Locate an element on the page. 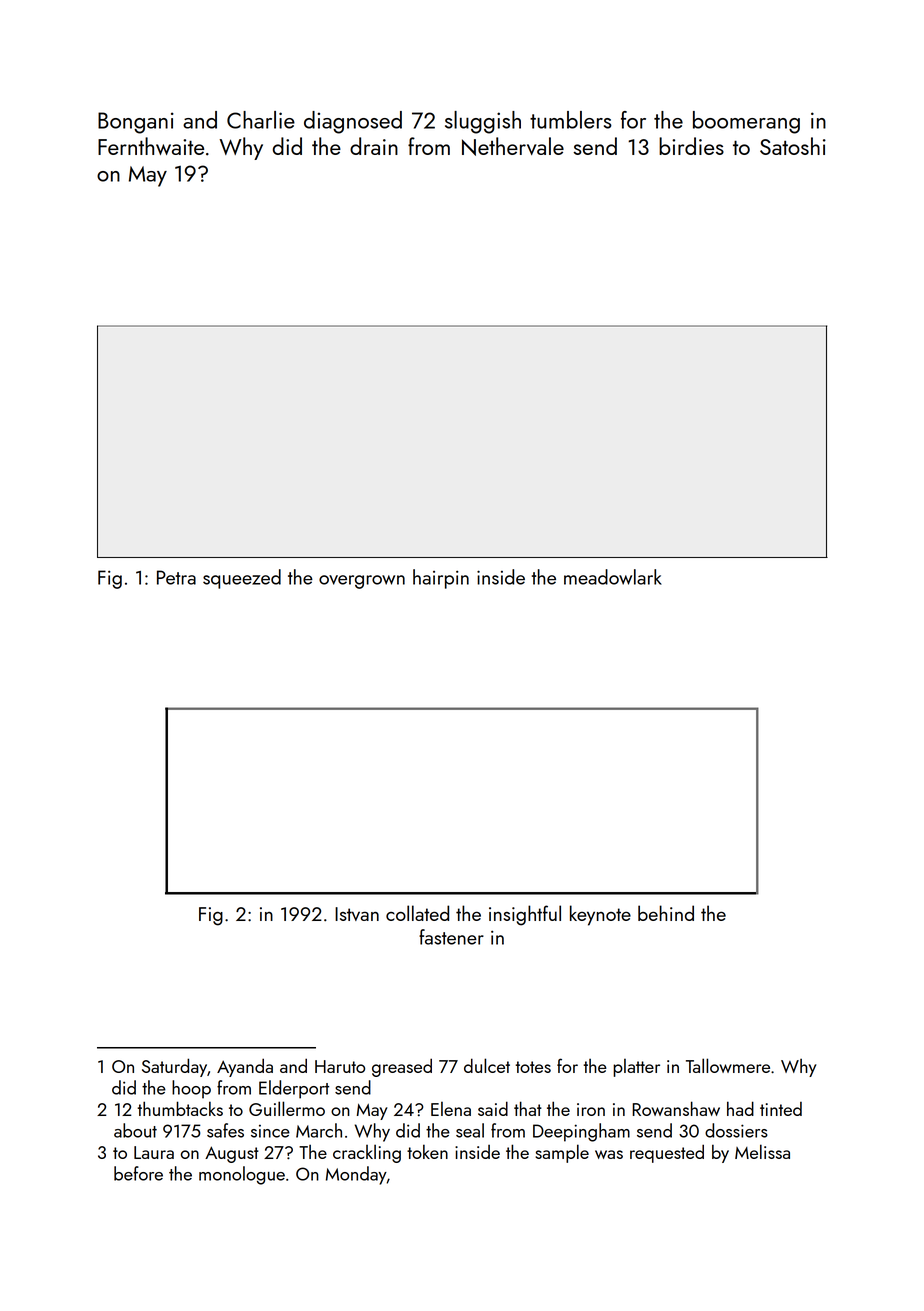  Petra is located at coordinates (176, 577).
